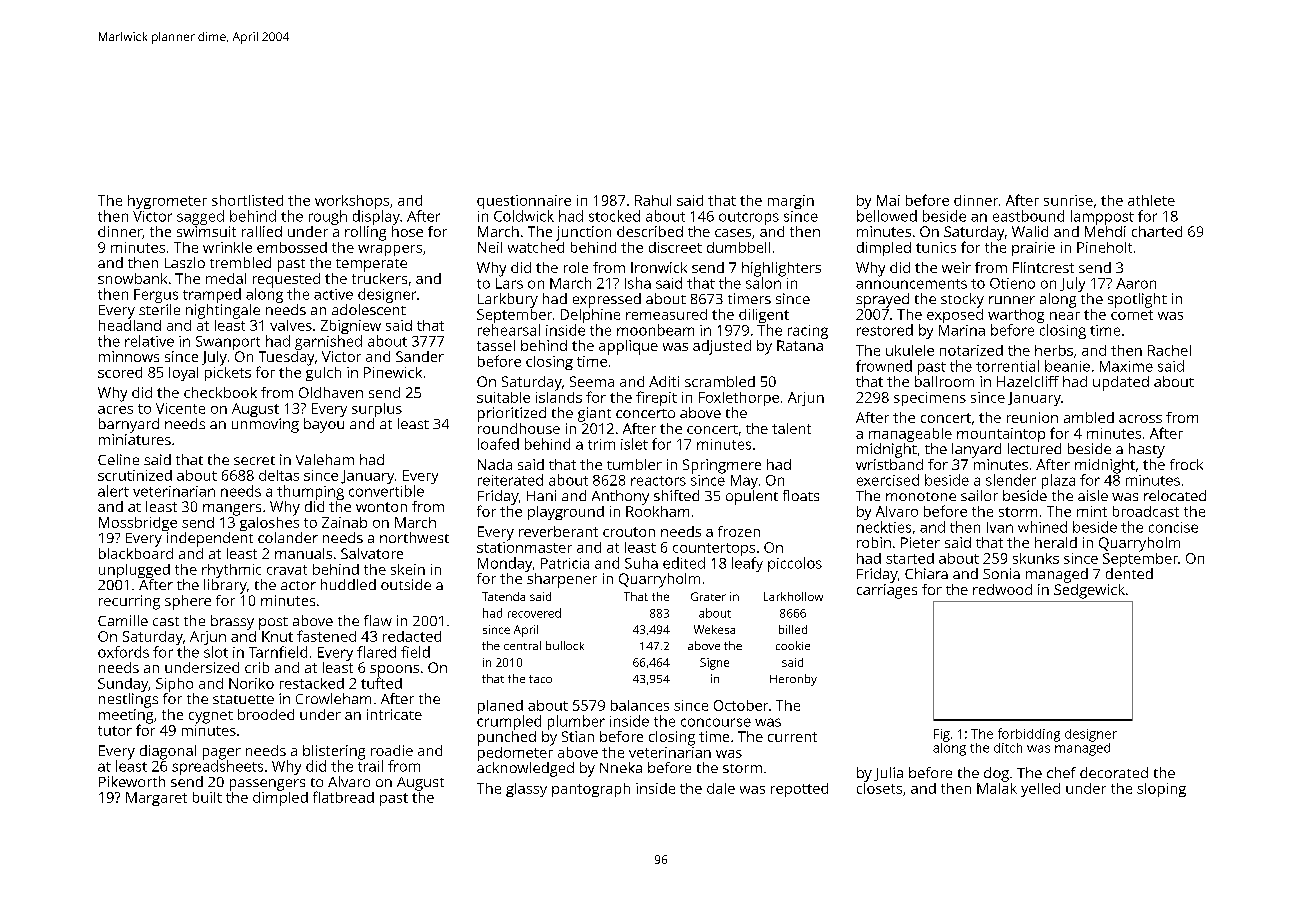 This screenshot has width=1308, height=924. What do you see at coordinates (206, 231) in the screenshot?
I see `swimsuit` at bounding box center [206, 231].
